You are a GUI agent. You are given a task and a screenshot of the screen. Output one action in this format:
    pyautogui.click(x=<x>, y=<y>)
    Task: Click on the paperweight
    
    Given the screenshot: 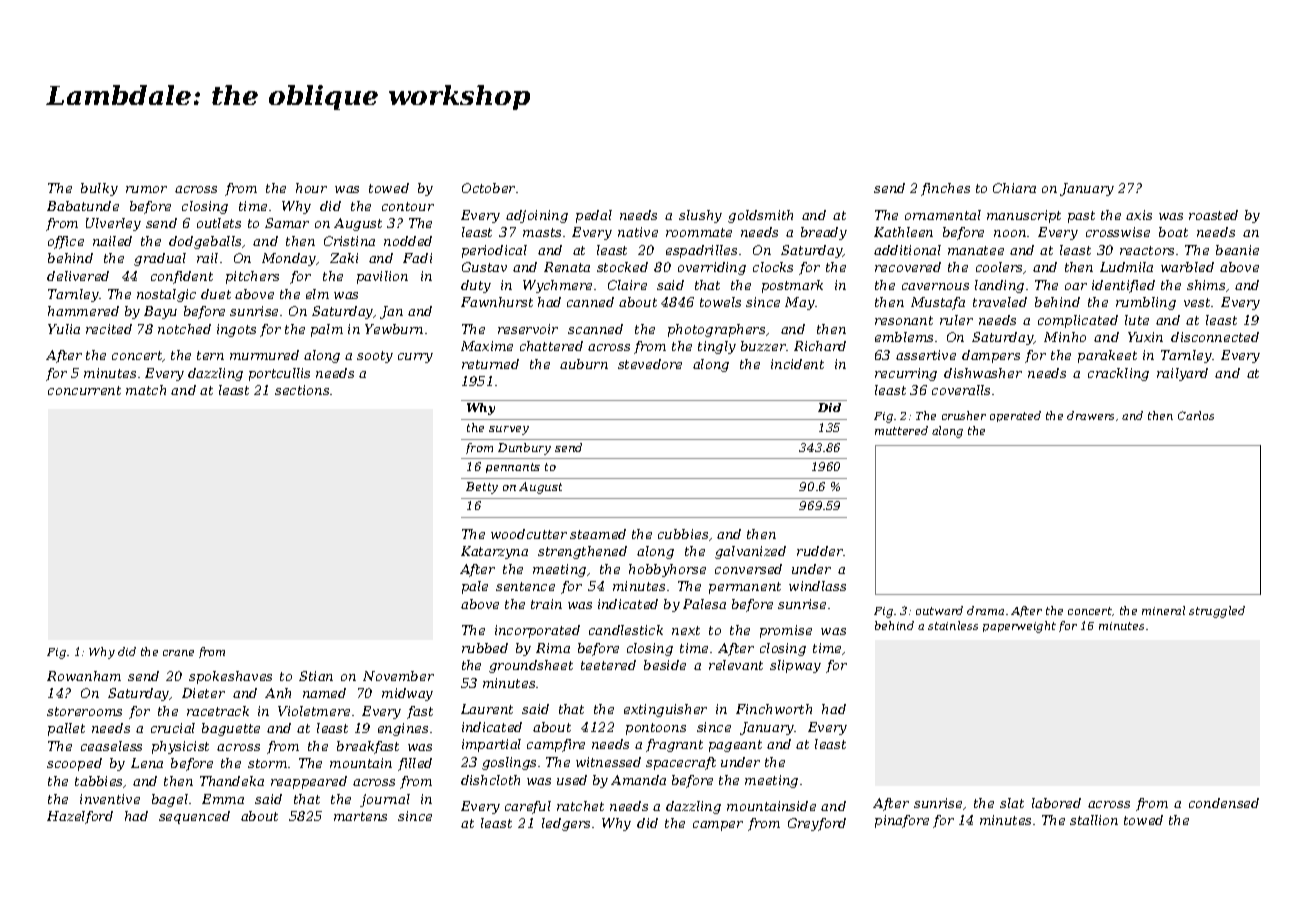 What is the action you would take?
    pyautogui.click(x=1019, y=627)
